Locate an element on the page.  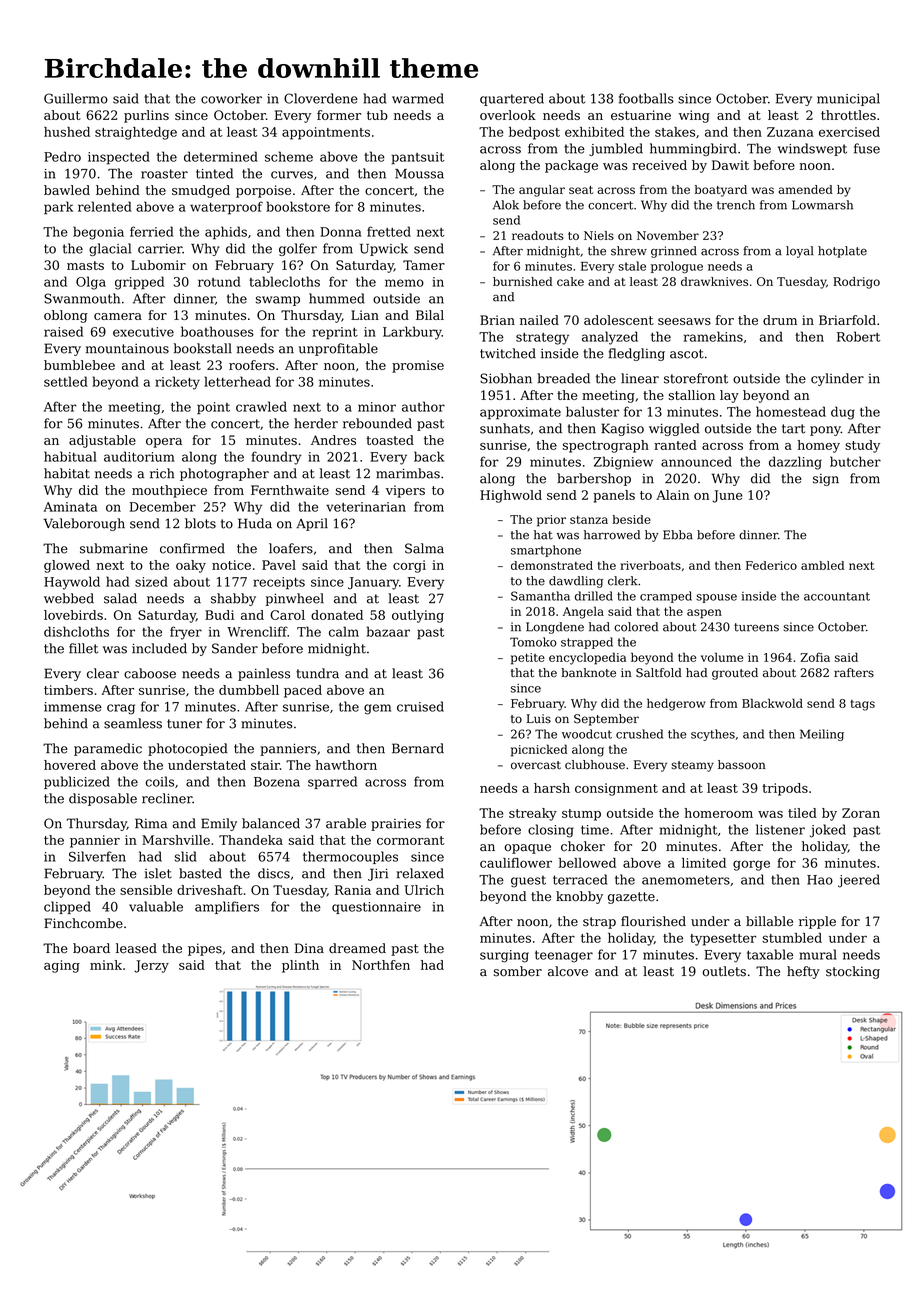
coworker is located at coordinates (231, 98).
